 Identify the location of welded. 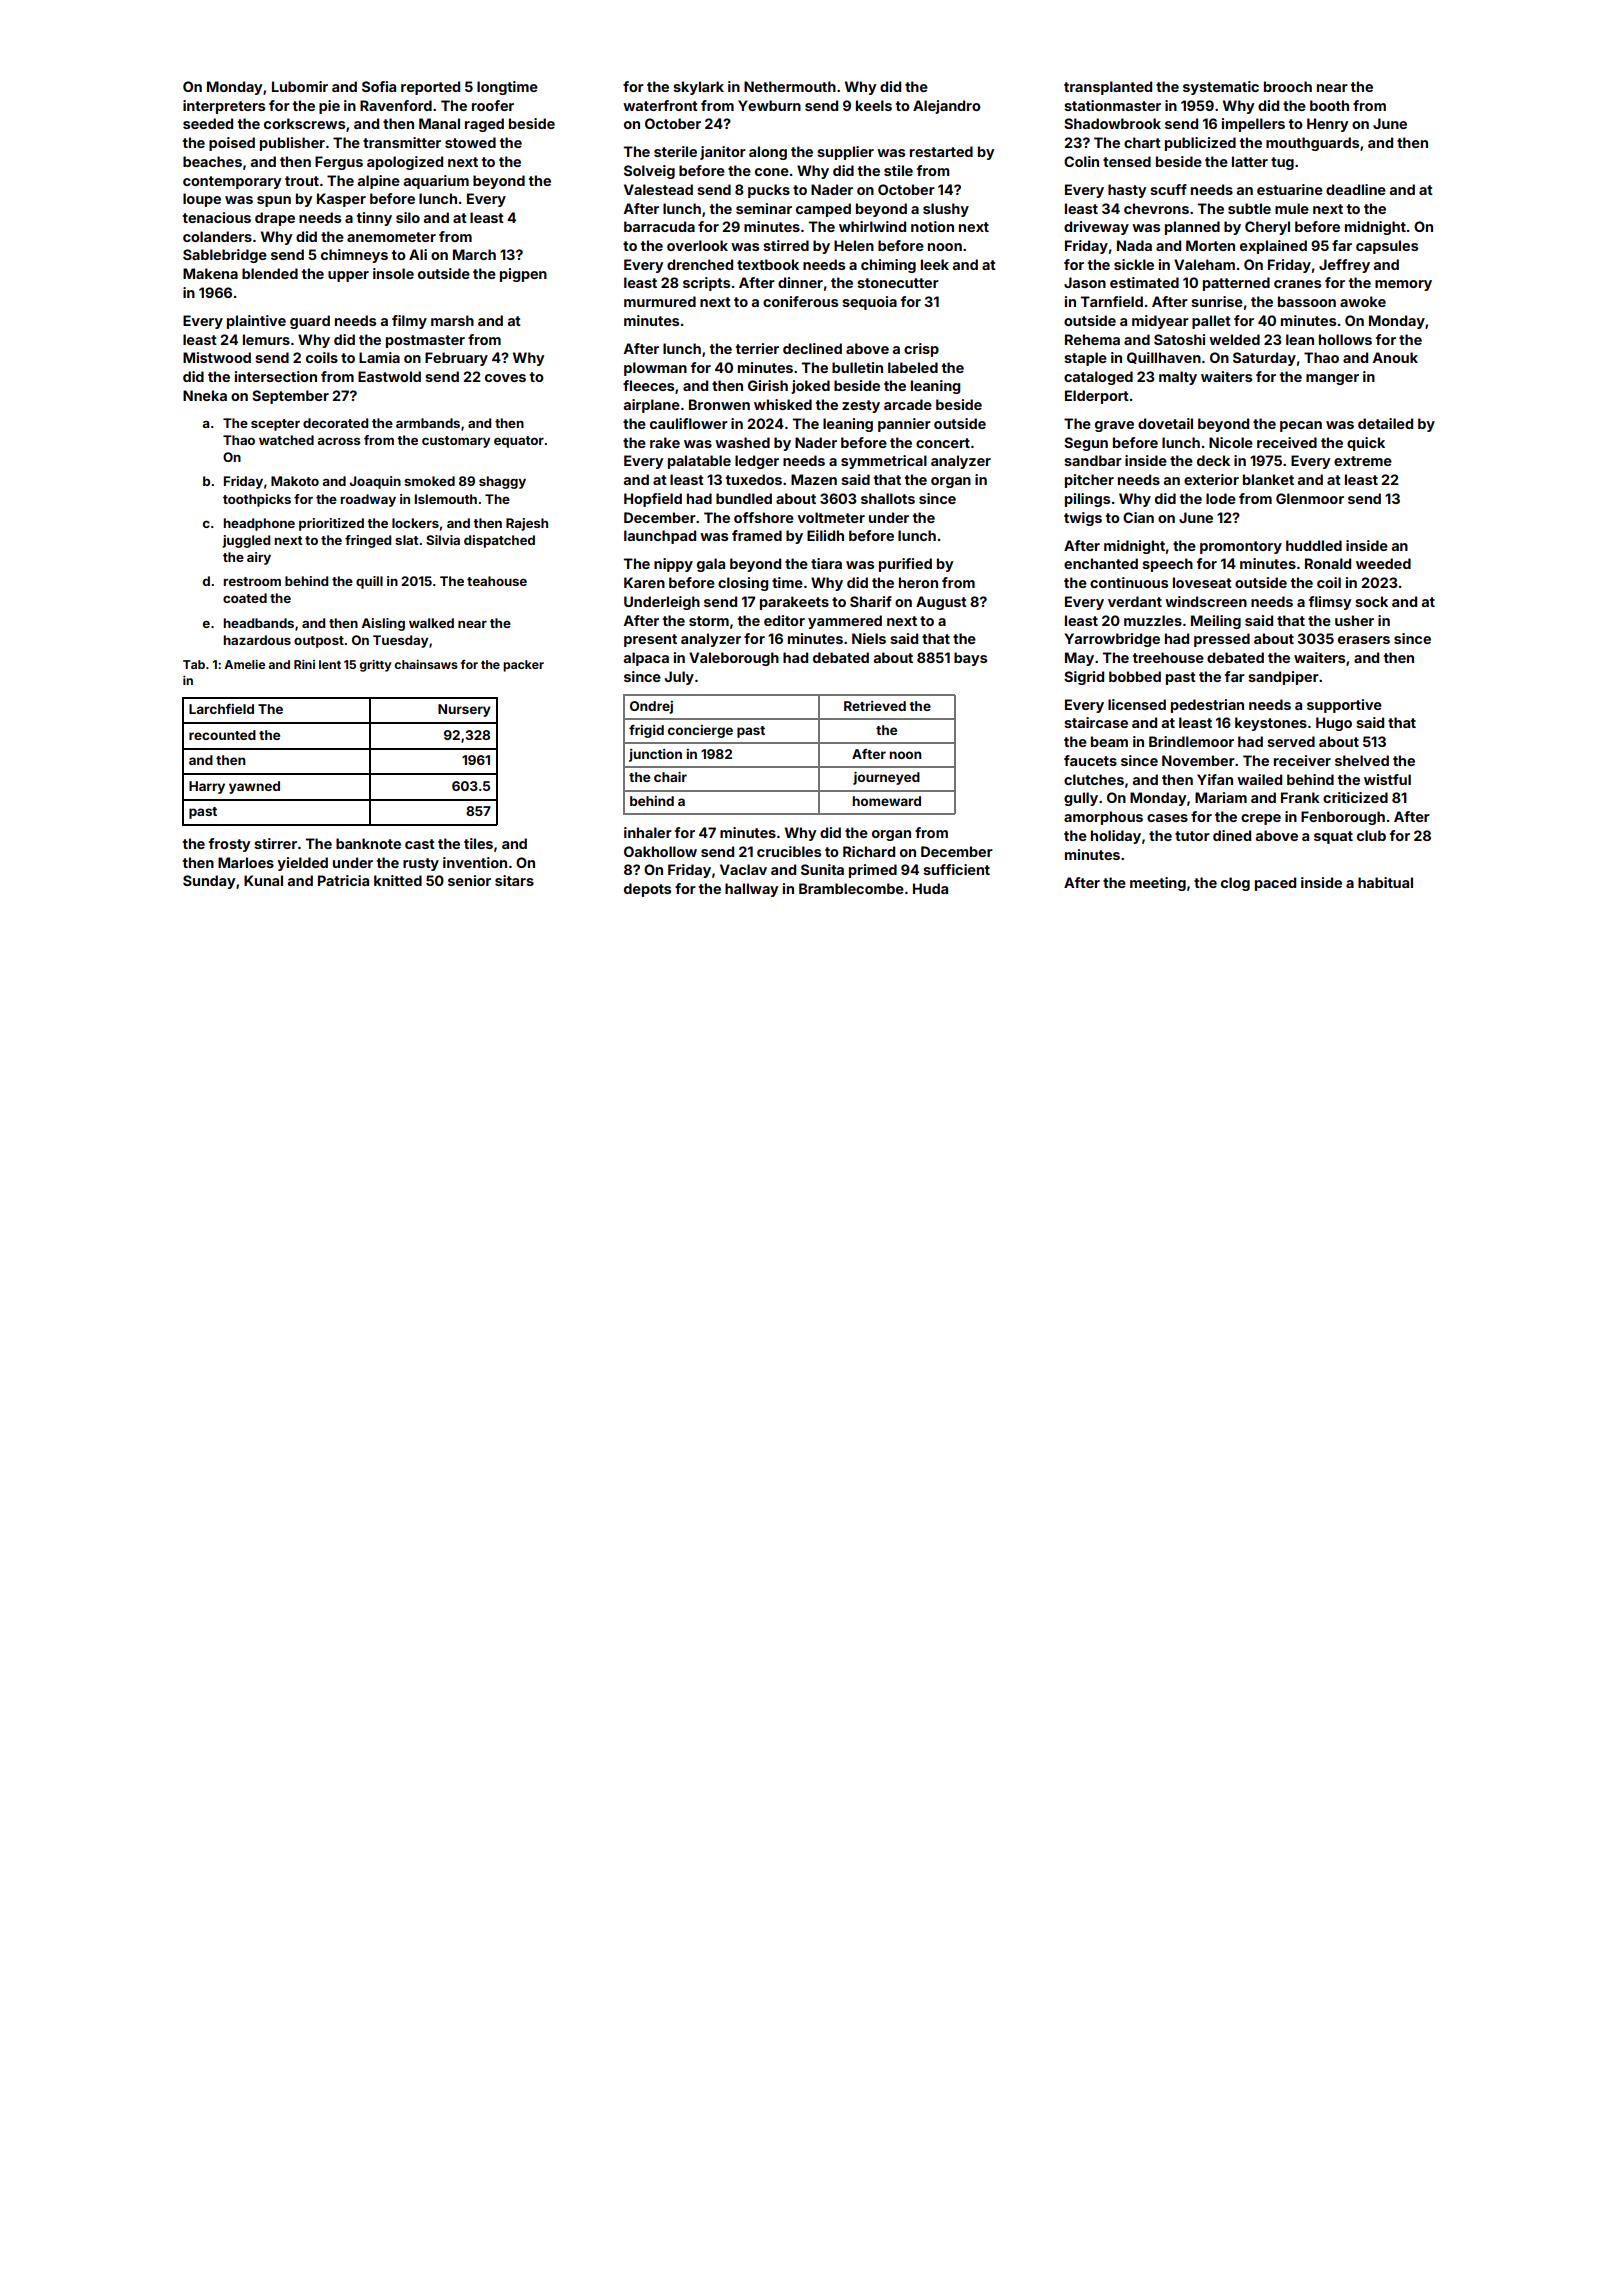
(1234, 339).
